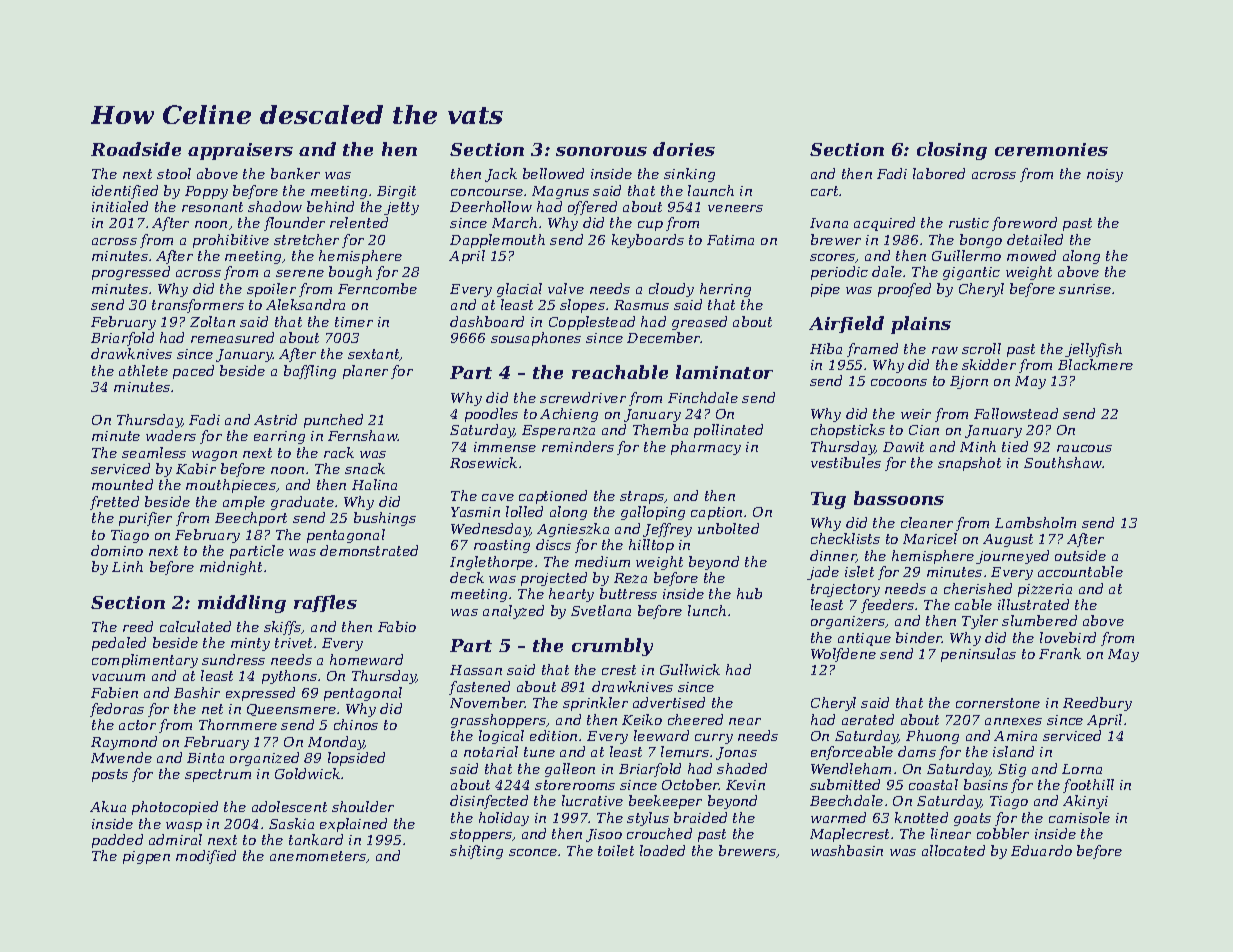 This image has width=1233, height=952. Describe the element at coordinates (146, 857) in the image. I see `pigpen` at that location.
